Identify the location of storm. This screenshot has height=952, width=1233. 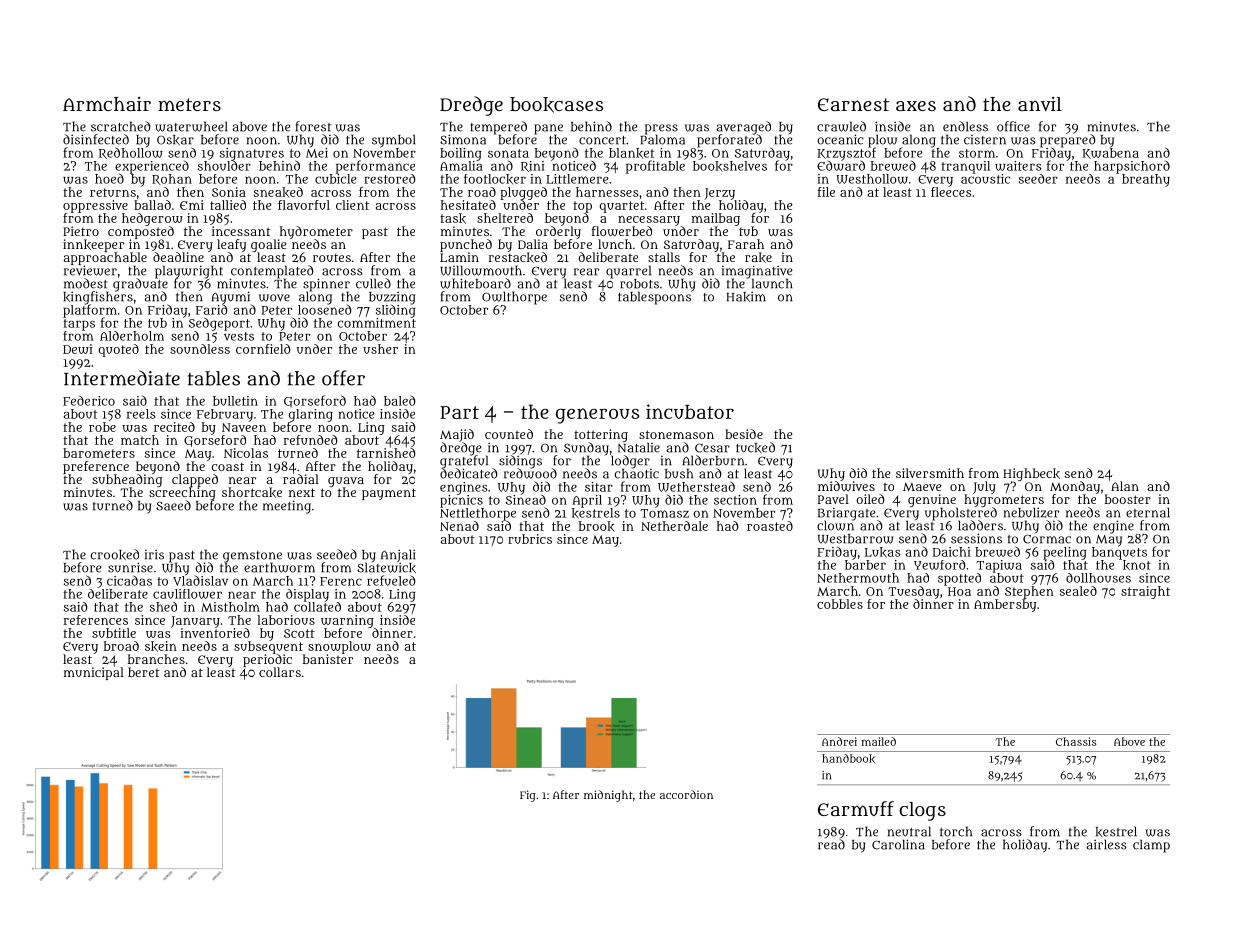
(977, 153).
